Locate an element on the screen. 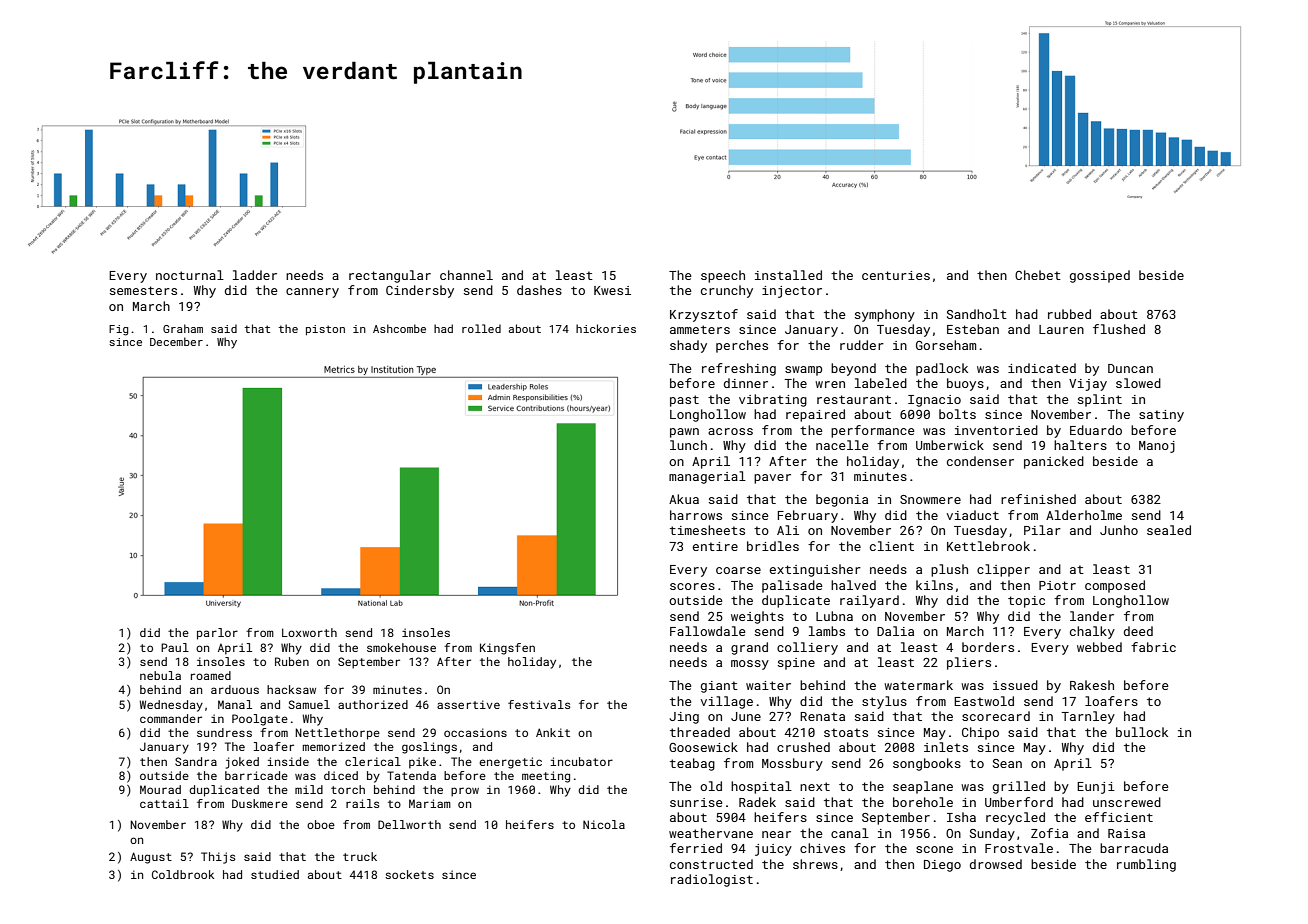 This screenshot has height=924, width=1308. Duncan is located at coordinates (1130, 368).
